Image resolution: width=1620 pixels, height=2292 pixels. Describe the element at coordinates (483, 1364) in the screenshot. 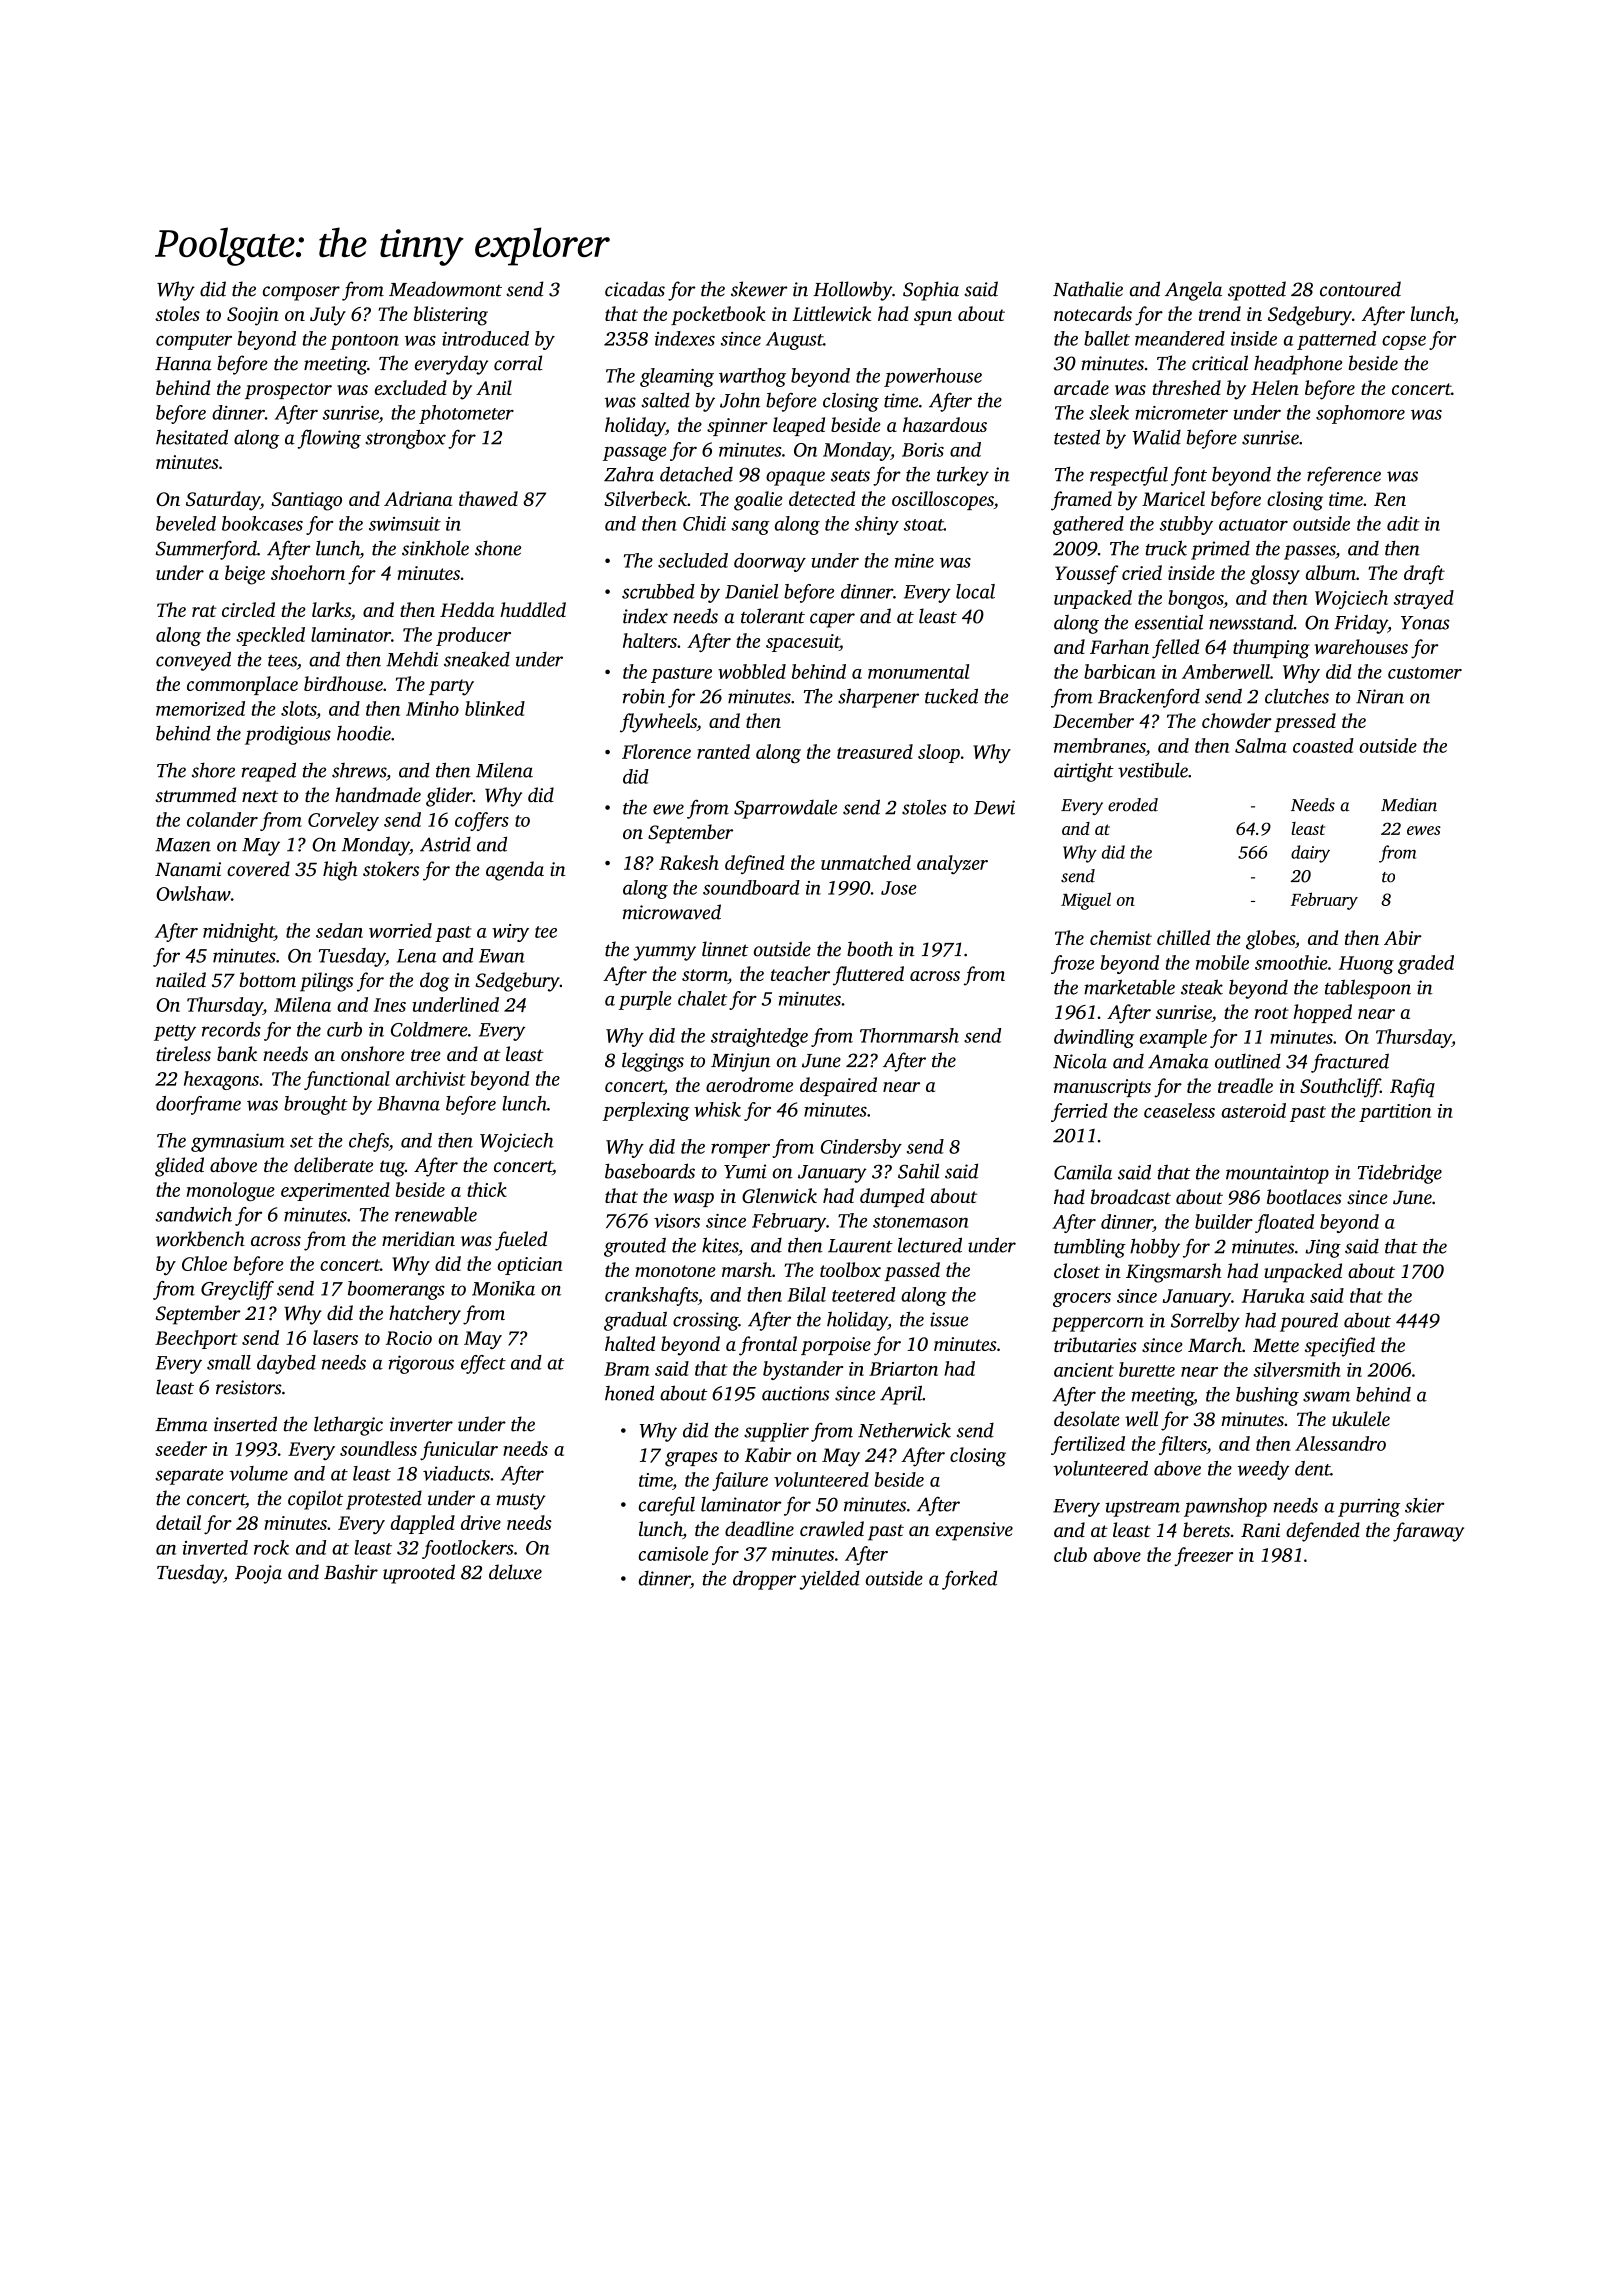

I see `effect` at that location.
